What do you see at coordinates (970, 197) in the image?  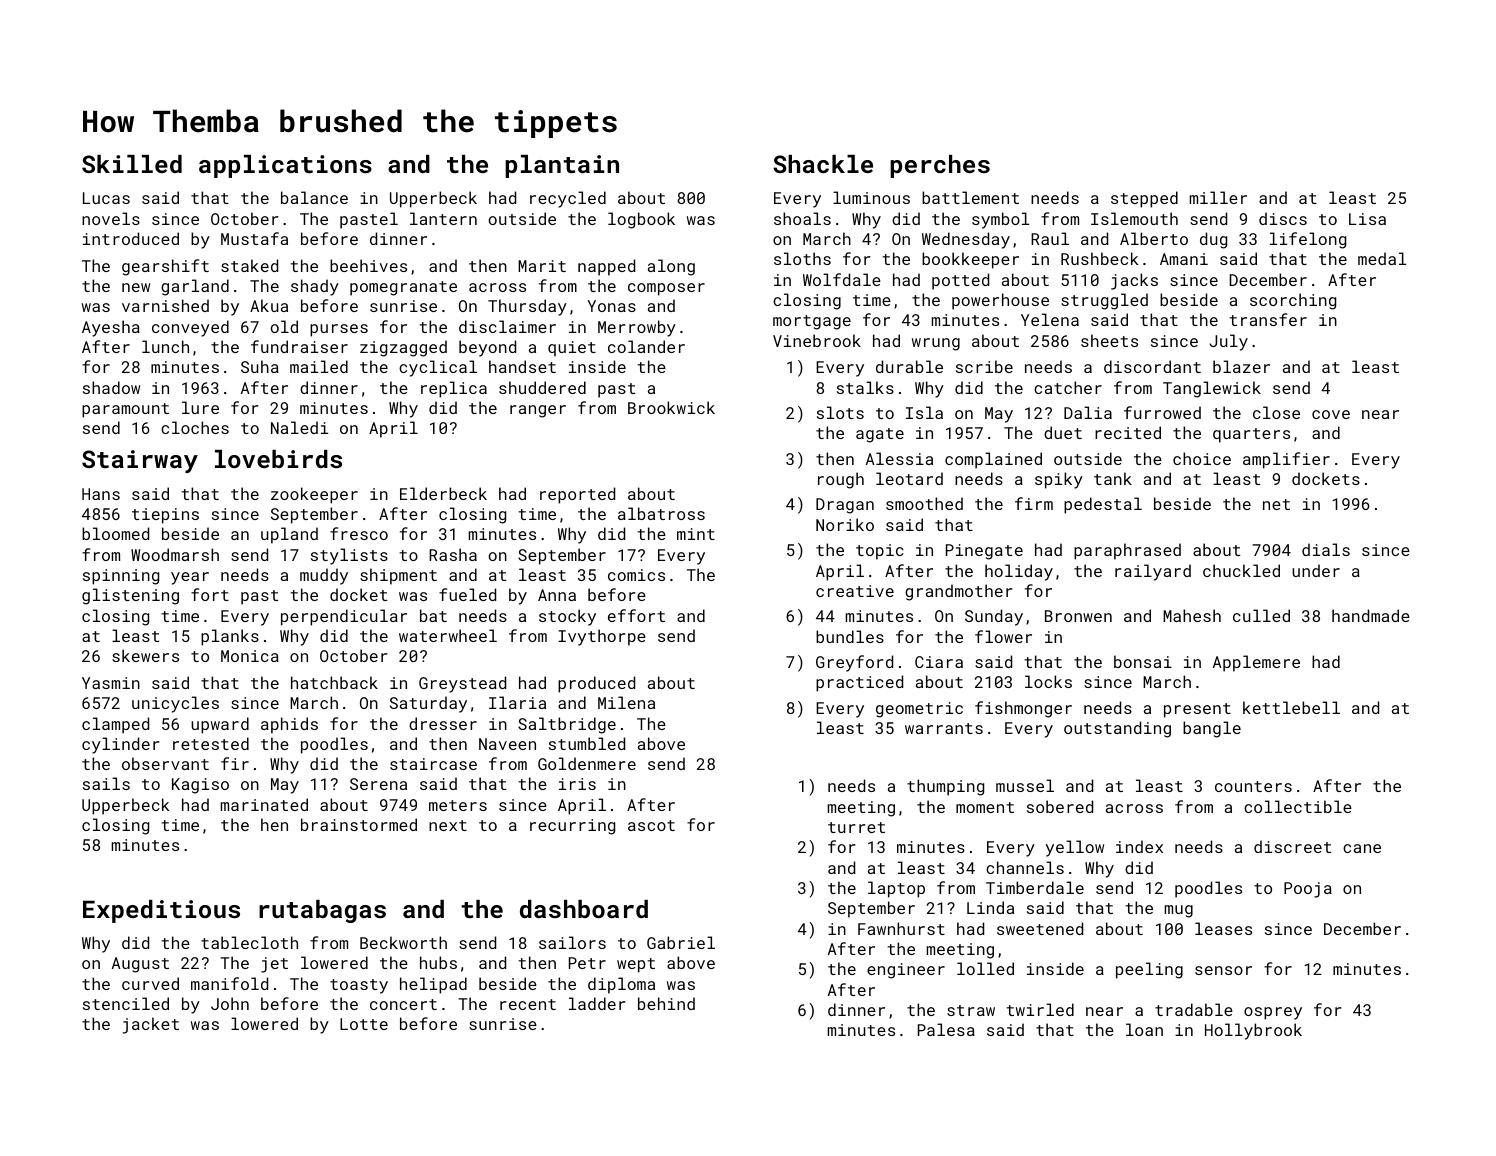 I see `battlement` at bounding box center [970, 197].
